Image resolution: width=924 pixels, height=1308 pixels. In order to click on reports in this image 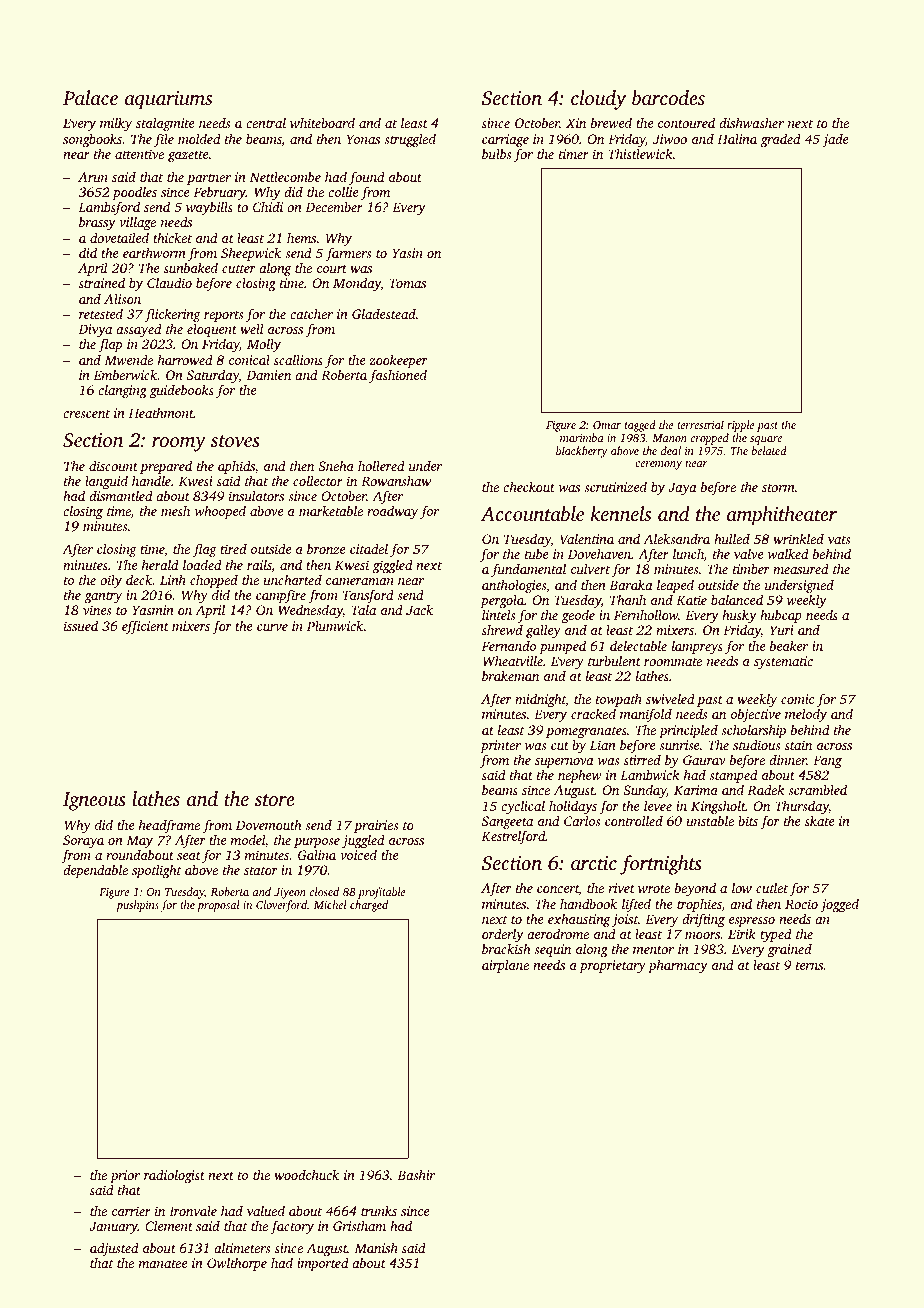, I will do `click(223, 316)`.
